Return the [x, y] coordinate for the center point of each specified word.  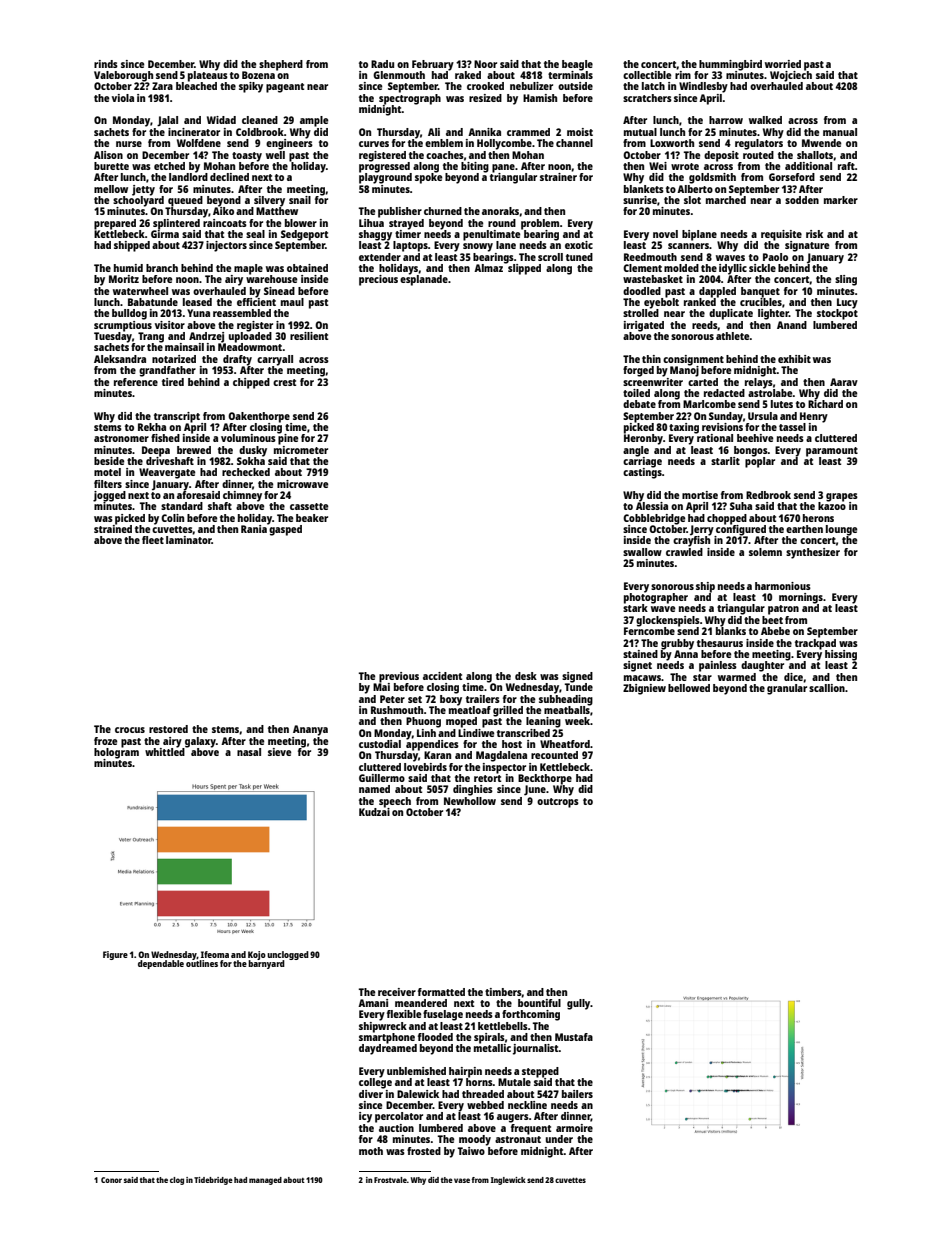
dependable [161, 964]
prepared [115, 224]
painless [718, 666]
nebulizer [531, 86]
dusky [253, 451]
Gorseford [792, 177]
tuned [579, 257]
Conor [111, 1180]
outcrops [558, 803]
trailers [483, 699]
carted [703, 382]
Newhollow [470, 801]
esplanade [424, 280]
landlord [188, 177]
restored [168, 729]
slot [692, 200]
